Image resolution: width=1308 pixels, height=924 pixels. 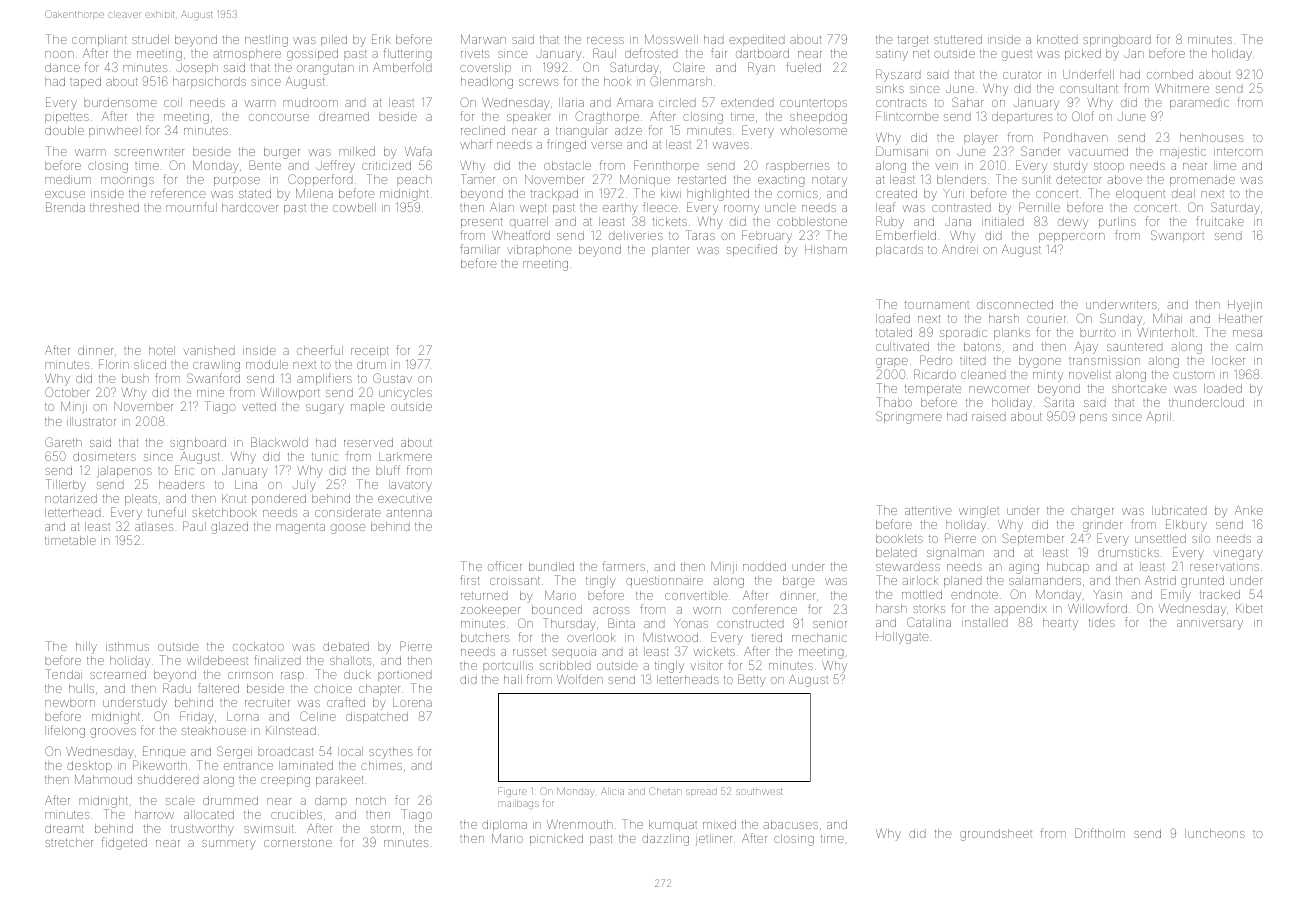 What do you see at coordinates (266, 41) in the page?
I see `nestling` at bounding box center [266, 41].
